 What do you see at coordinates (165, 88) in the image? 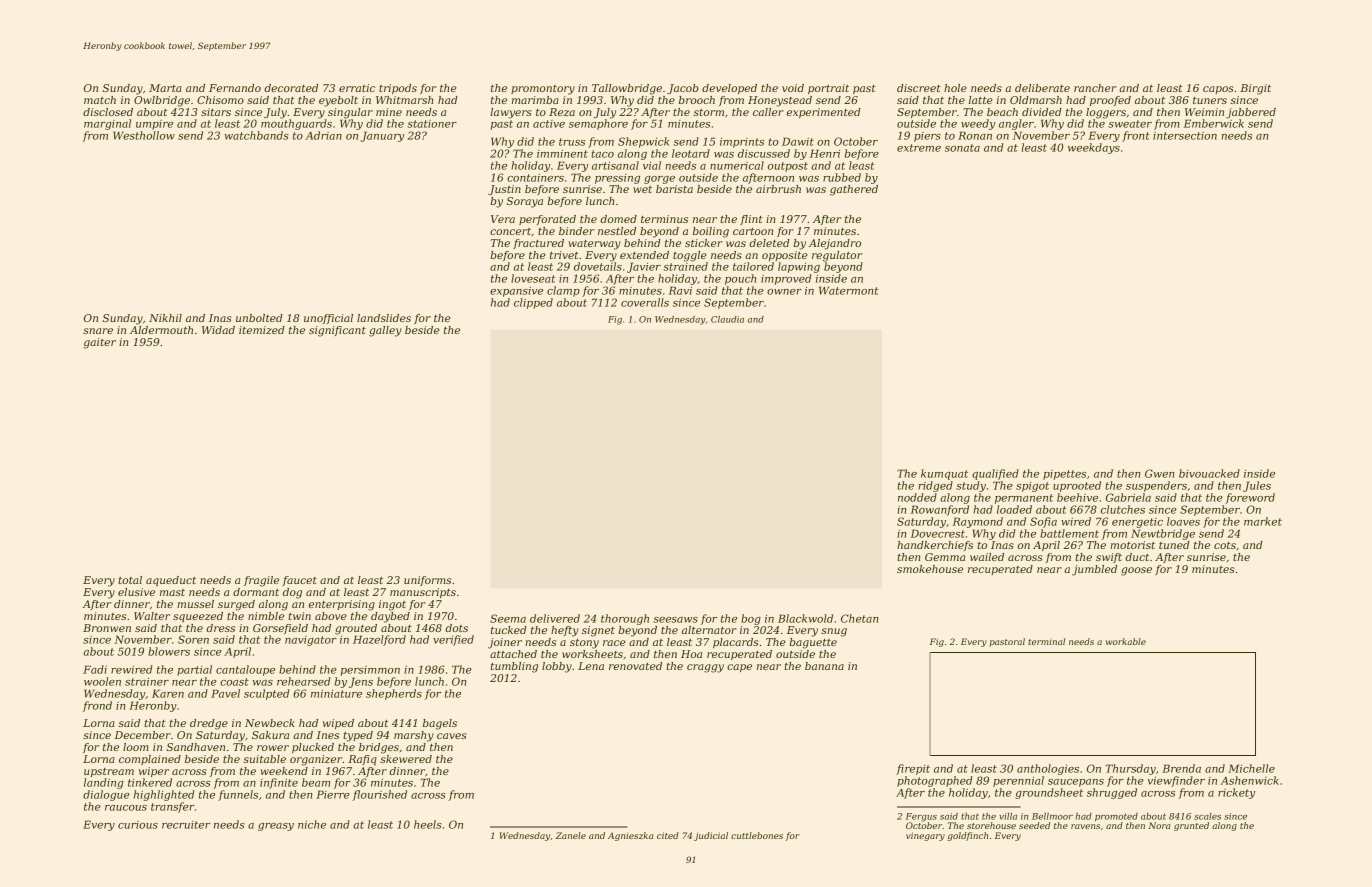
I see `Marta` at bounding box center [165, 88].
